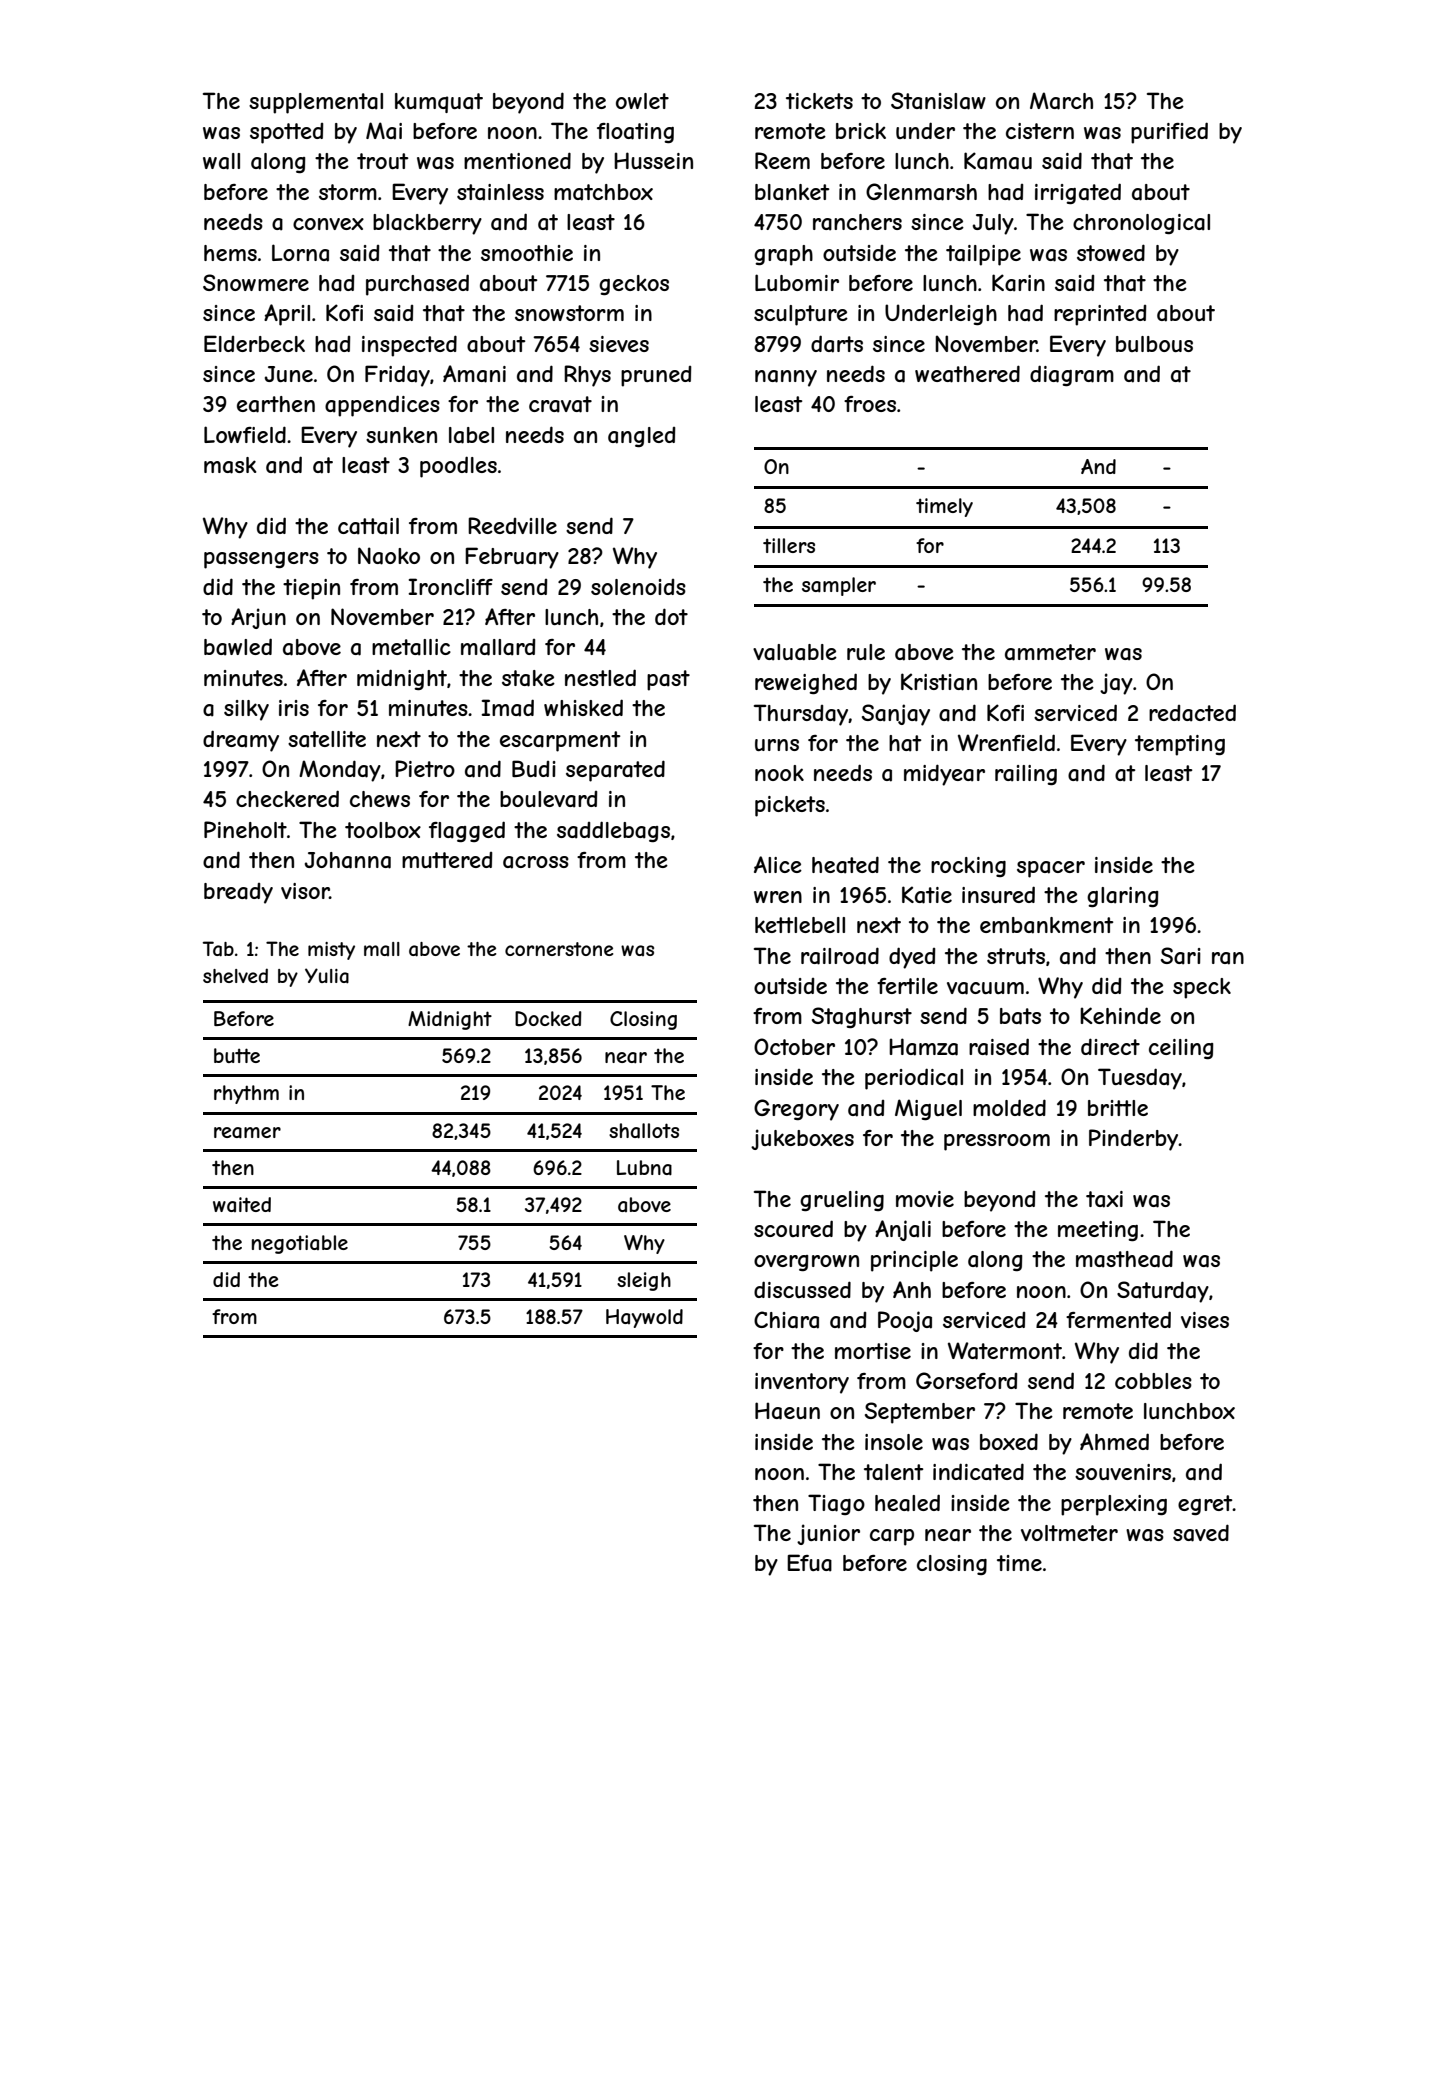 Image resolution: width=1450 pixels, height=2100 pixels. Describe the element at coordinates (238, 893) in the page. I see `bready` at that location.
